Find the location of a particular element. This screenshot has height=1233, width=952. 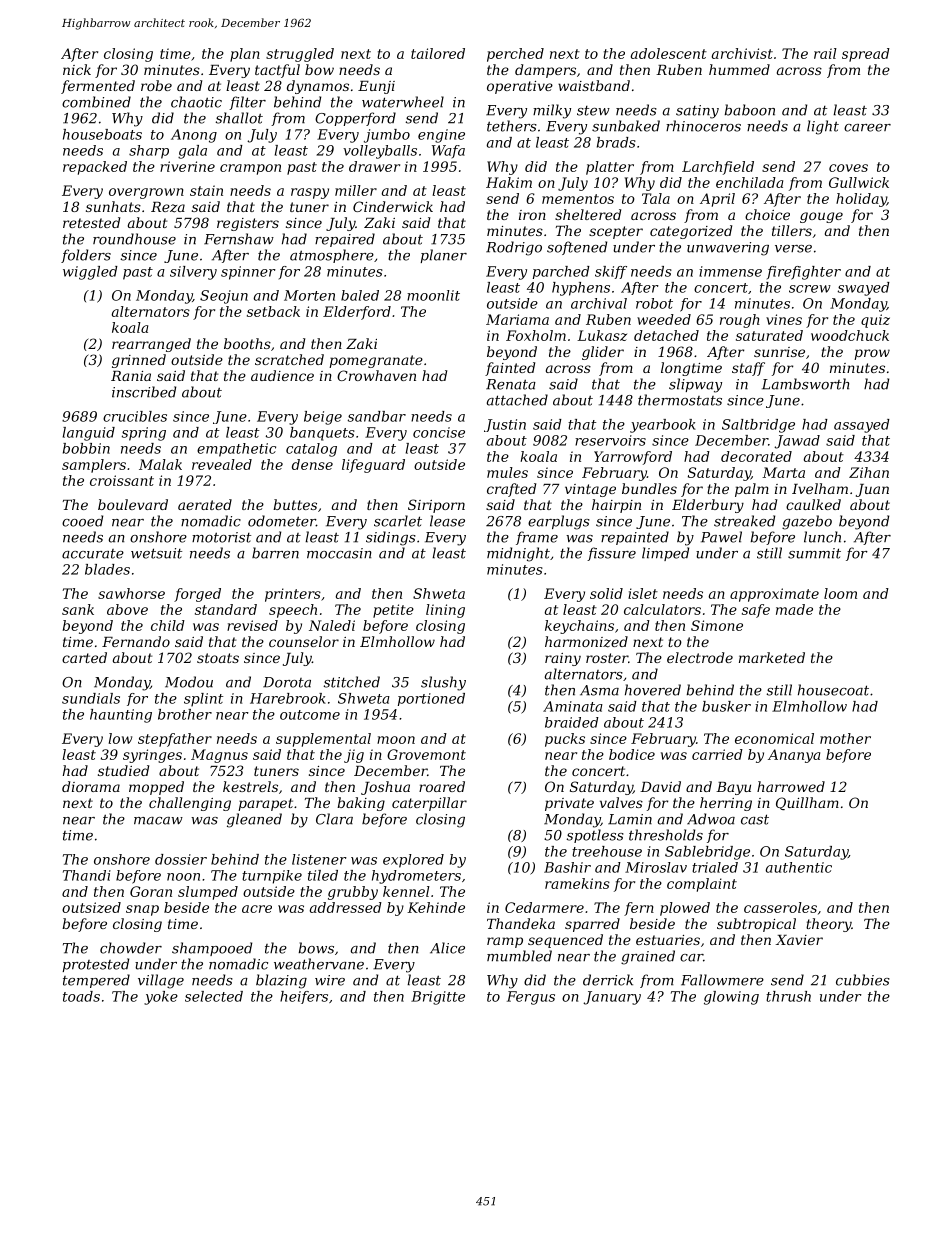

midnight is located at coordinates (518, 554).
